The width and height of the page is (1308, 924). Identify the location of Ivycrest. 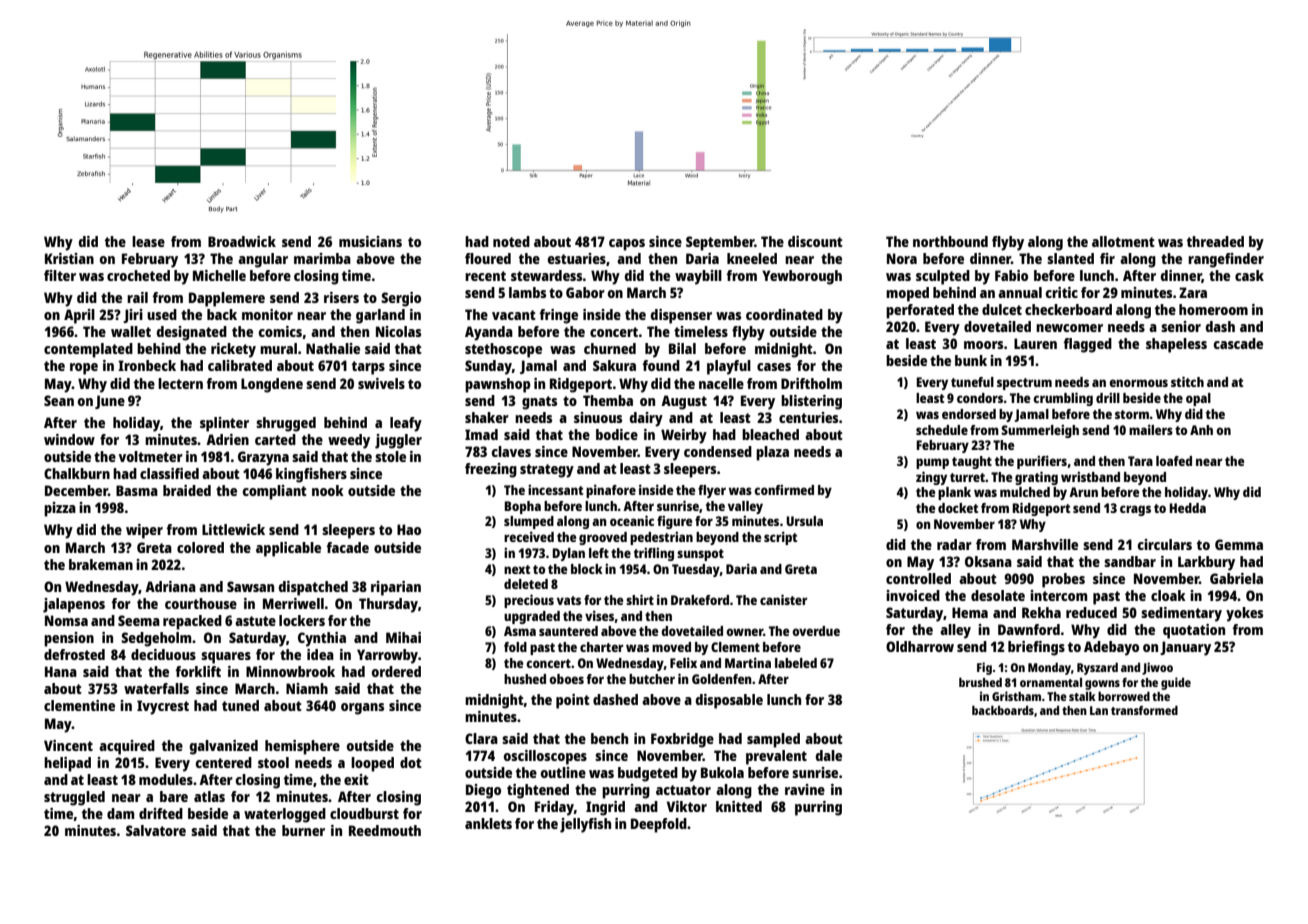
(163, 707).
